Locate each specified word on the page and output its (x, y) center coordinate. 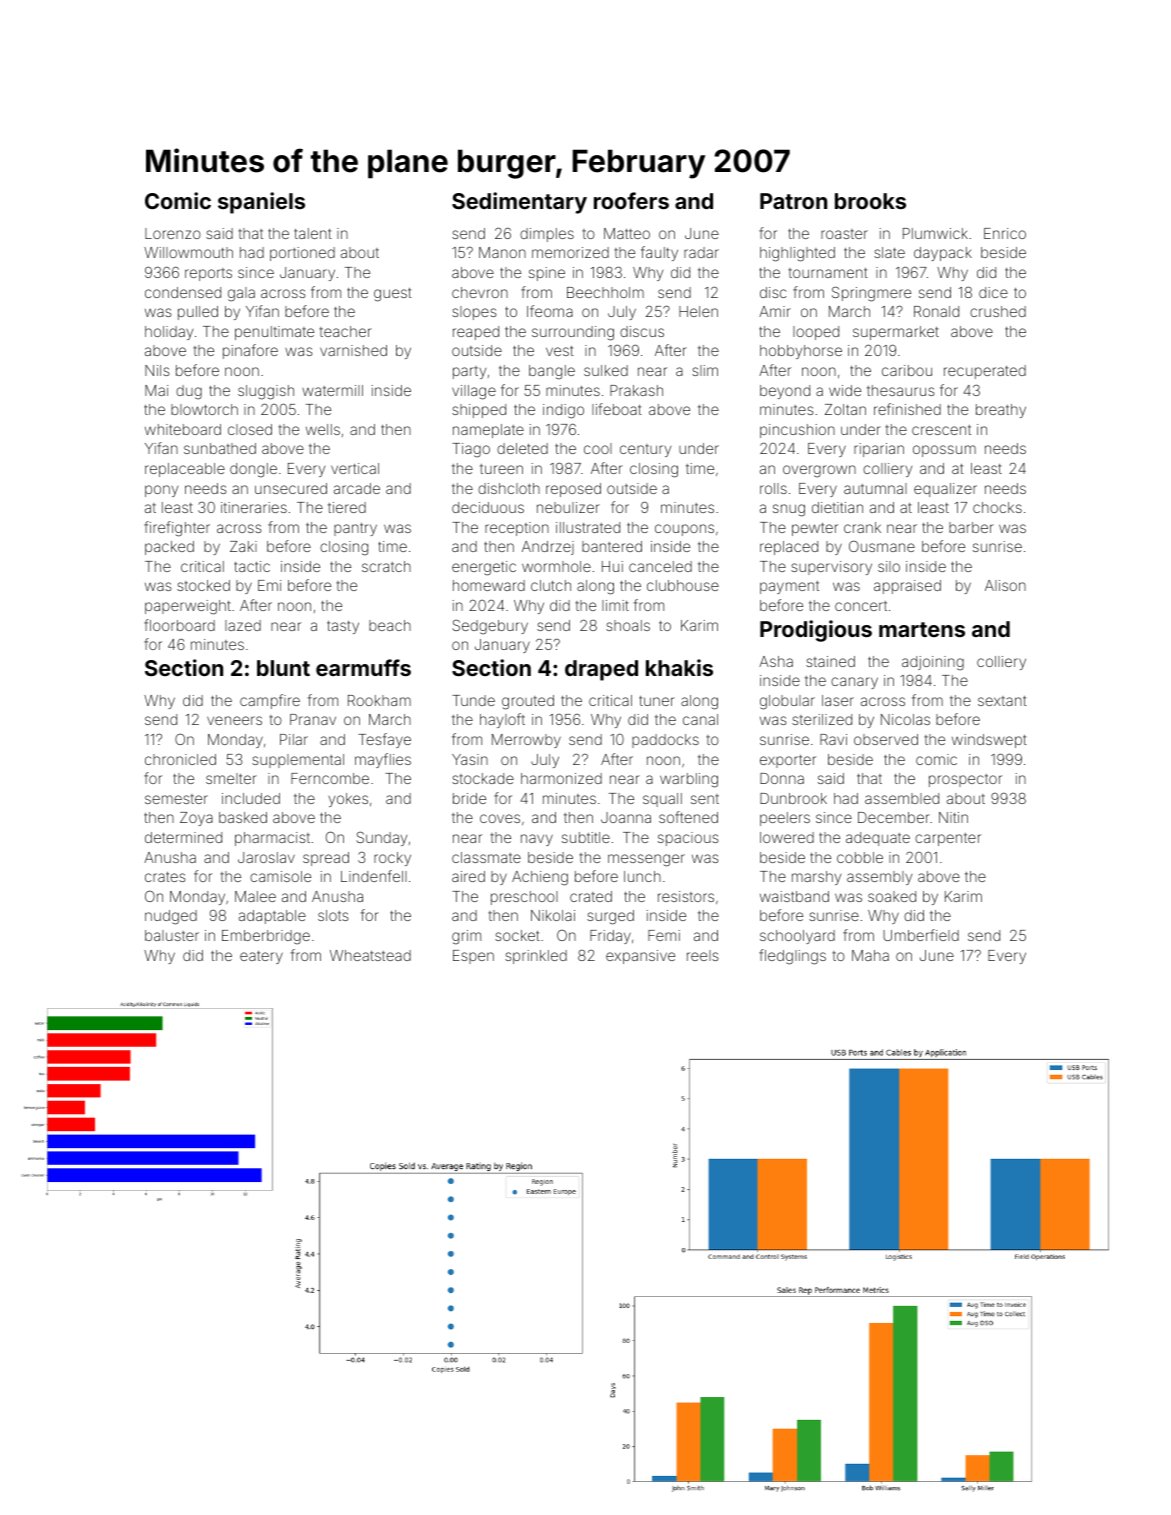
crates (165, 877)
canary (854, 683)
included (251, 798)
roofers (631, 200)
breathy (1001, 411)
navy (537, 840)
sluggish (266, 392)
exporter (788, 761)
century (645, 450)
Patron (793, 201)
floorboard (179, 625)
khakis (679, 667)
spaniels (261, 203)
